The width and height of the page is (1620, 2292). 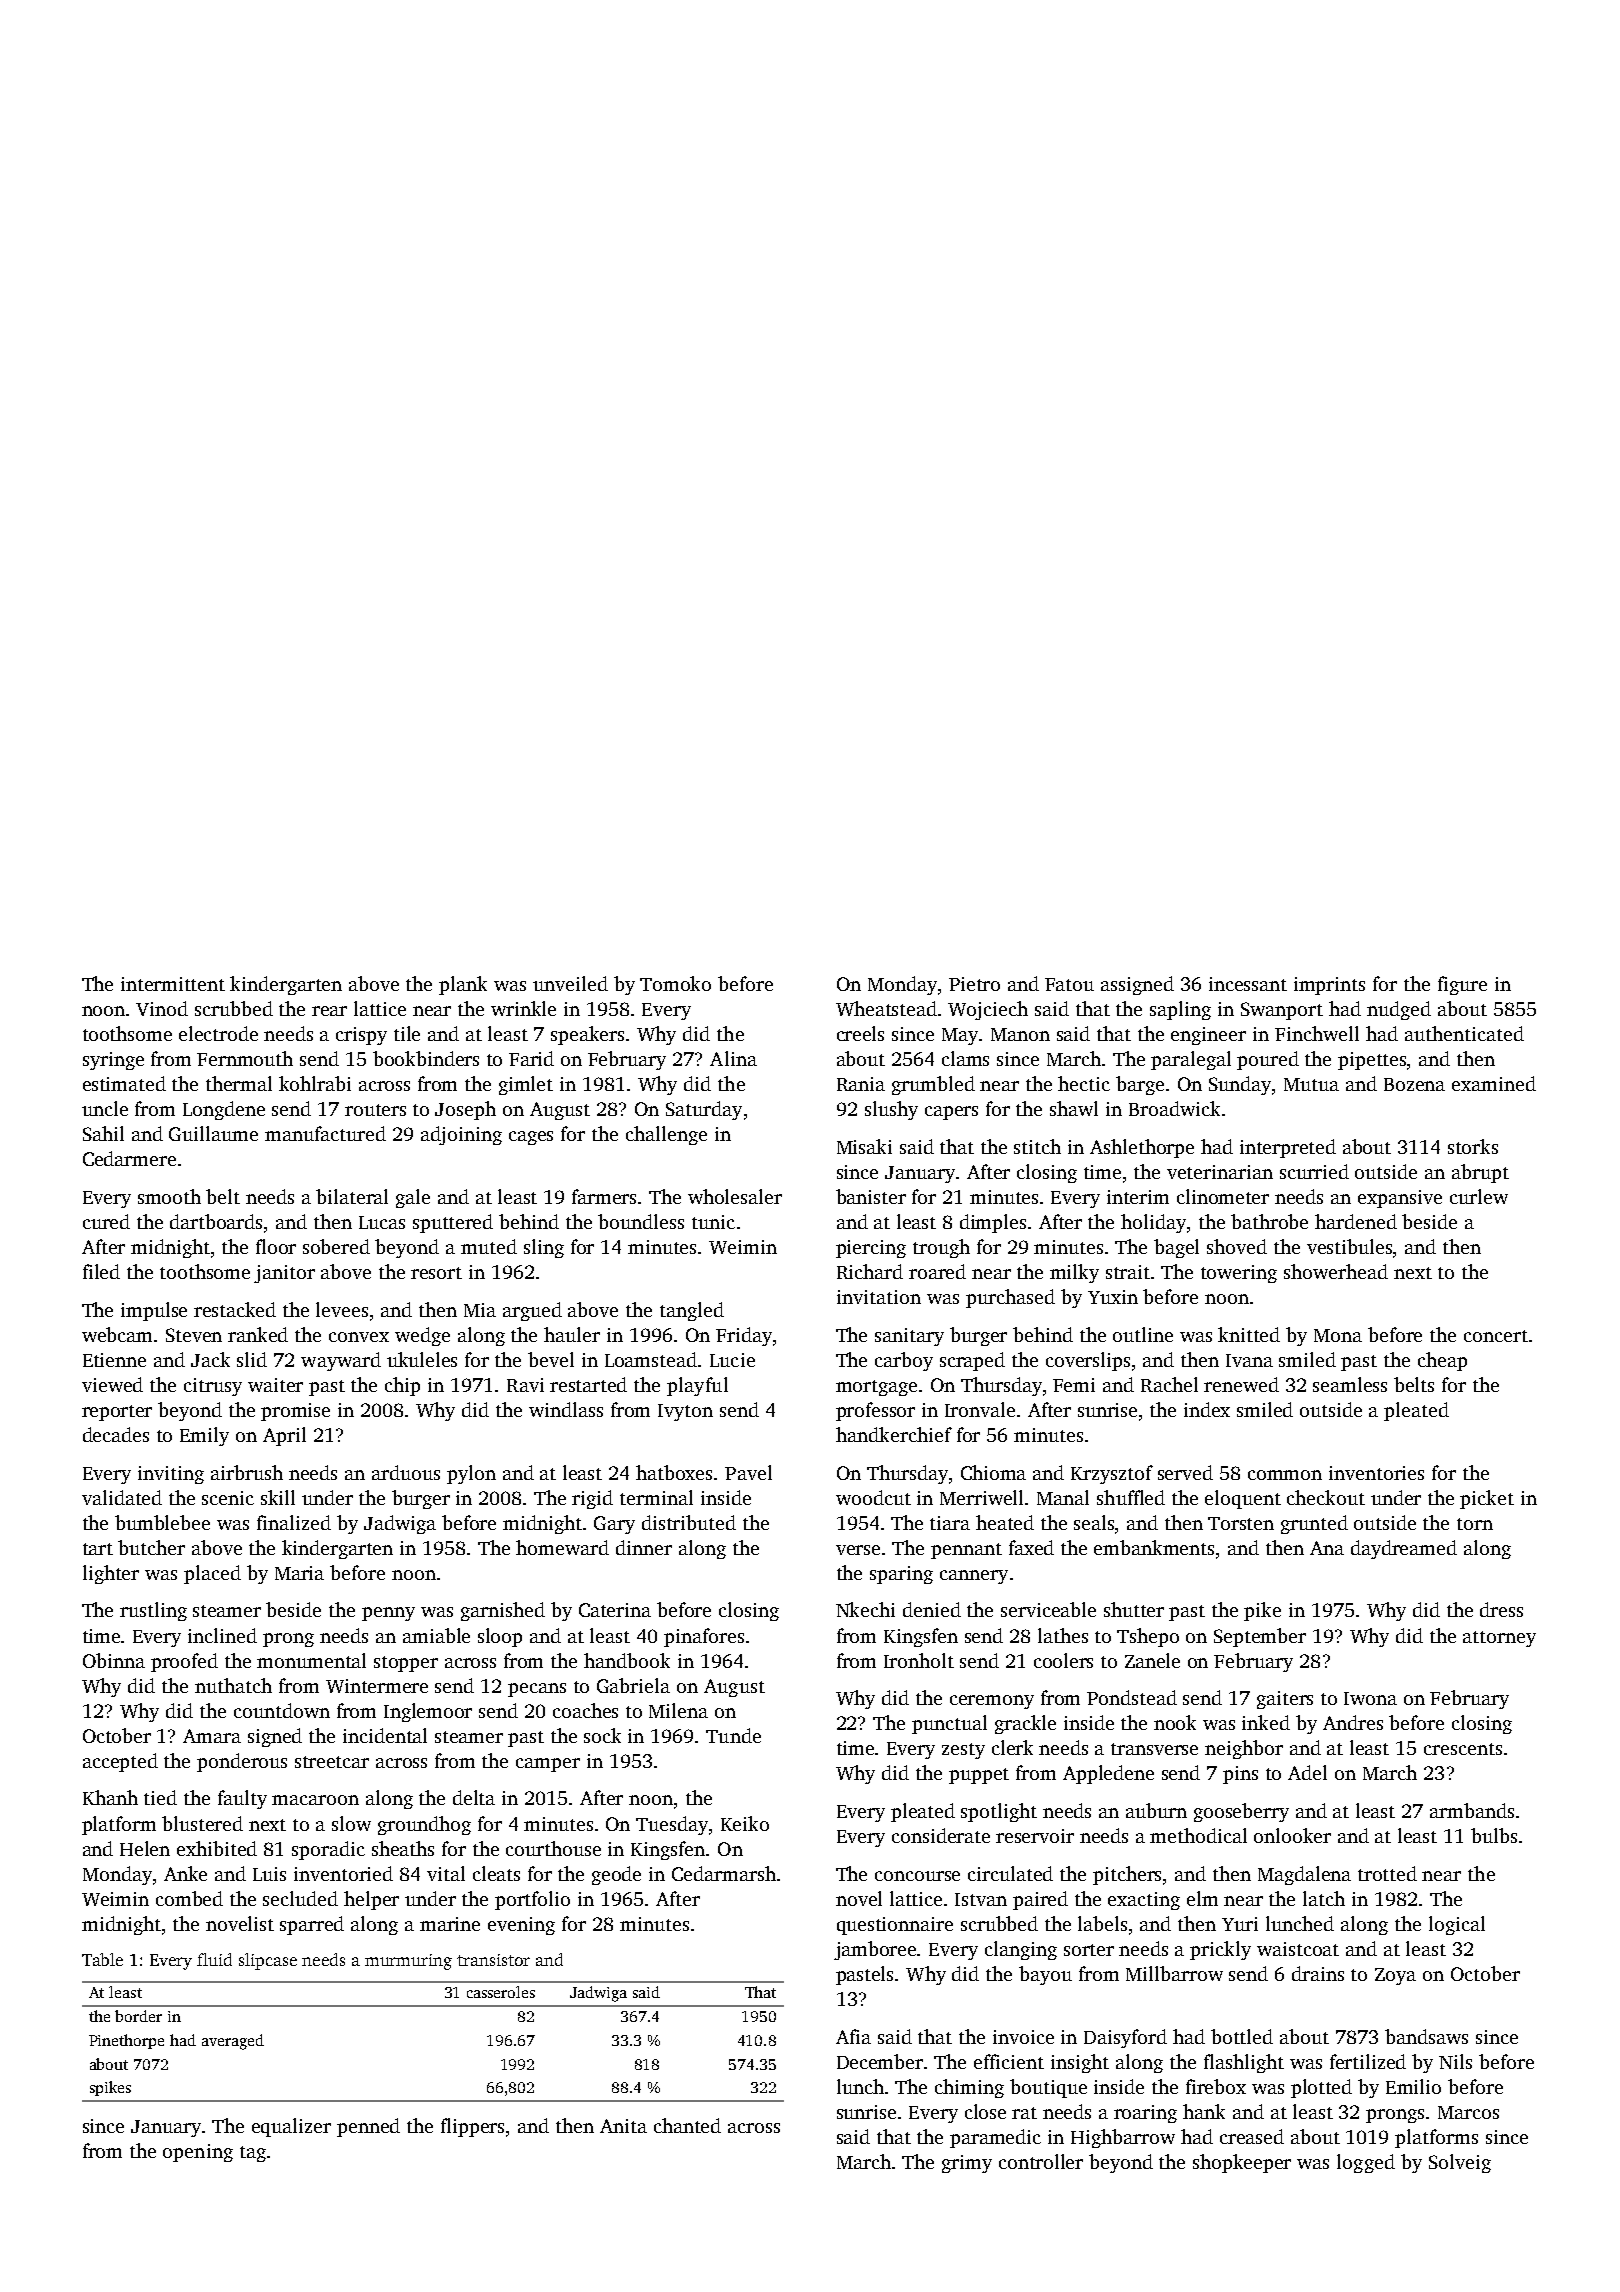 I want to click on Ironholt, so click(x=919, y=1660).
